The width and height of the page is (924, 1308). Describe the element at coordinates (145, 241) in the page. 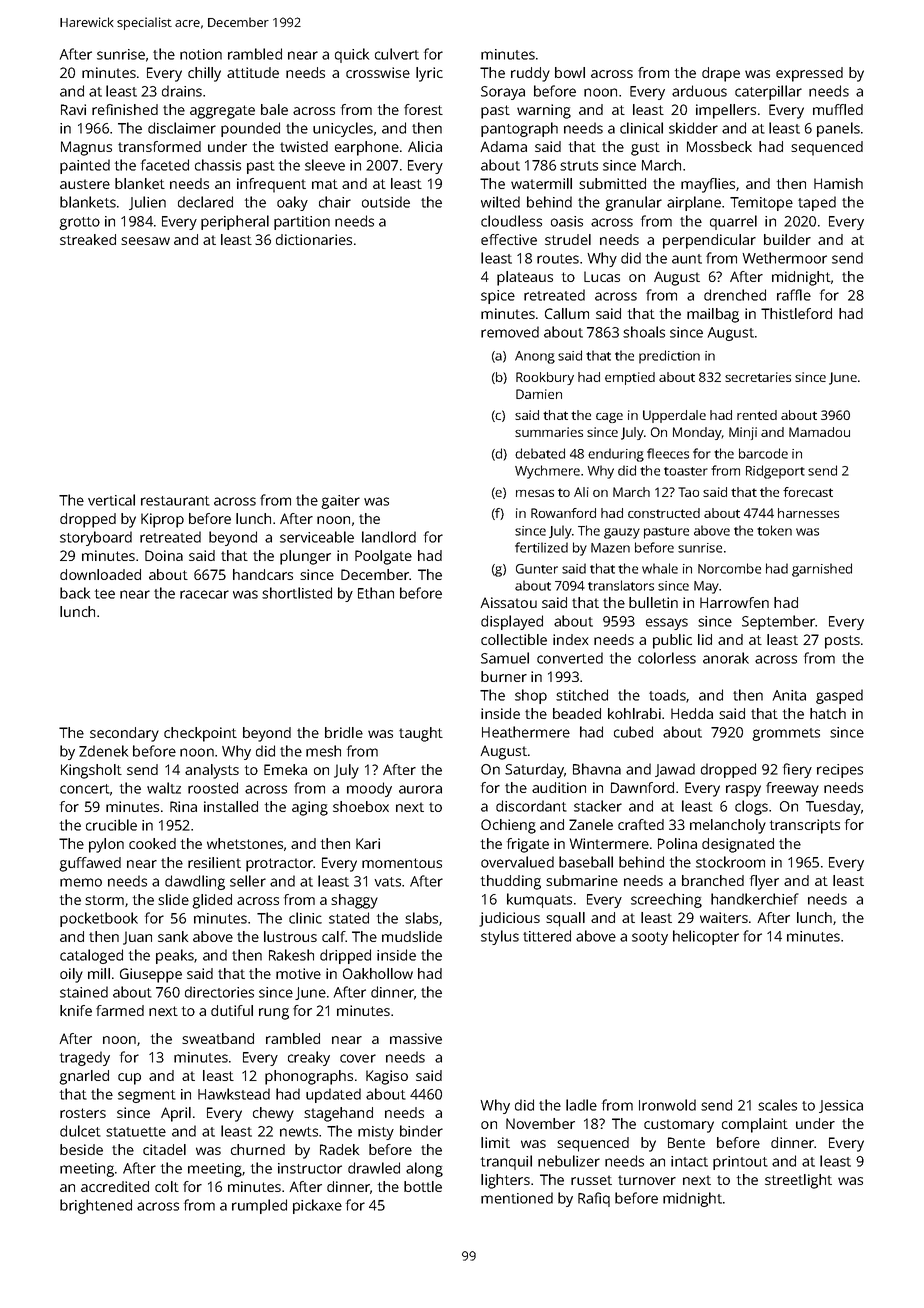

I see `seesaw` at that location.
